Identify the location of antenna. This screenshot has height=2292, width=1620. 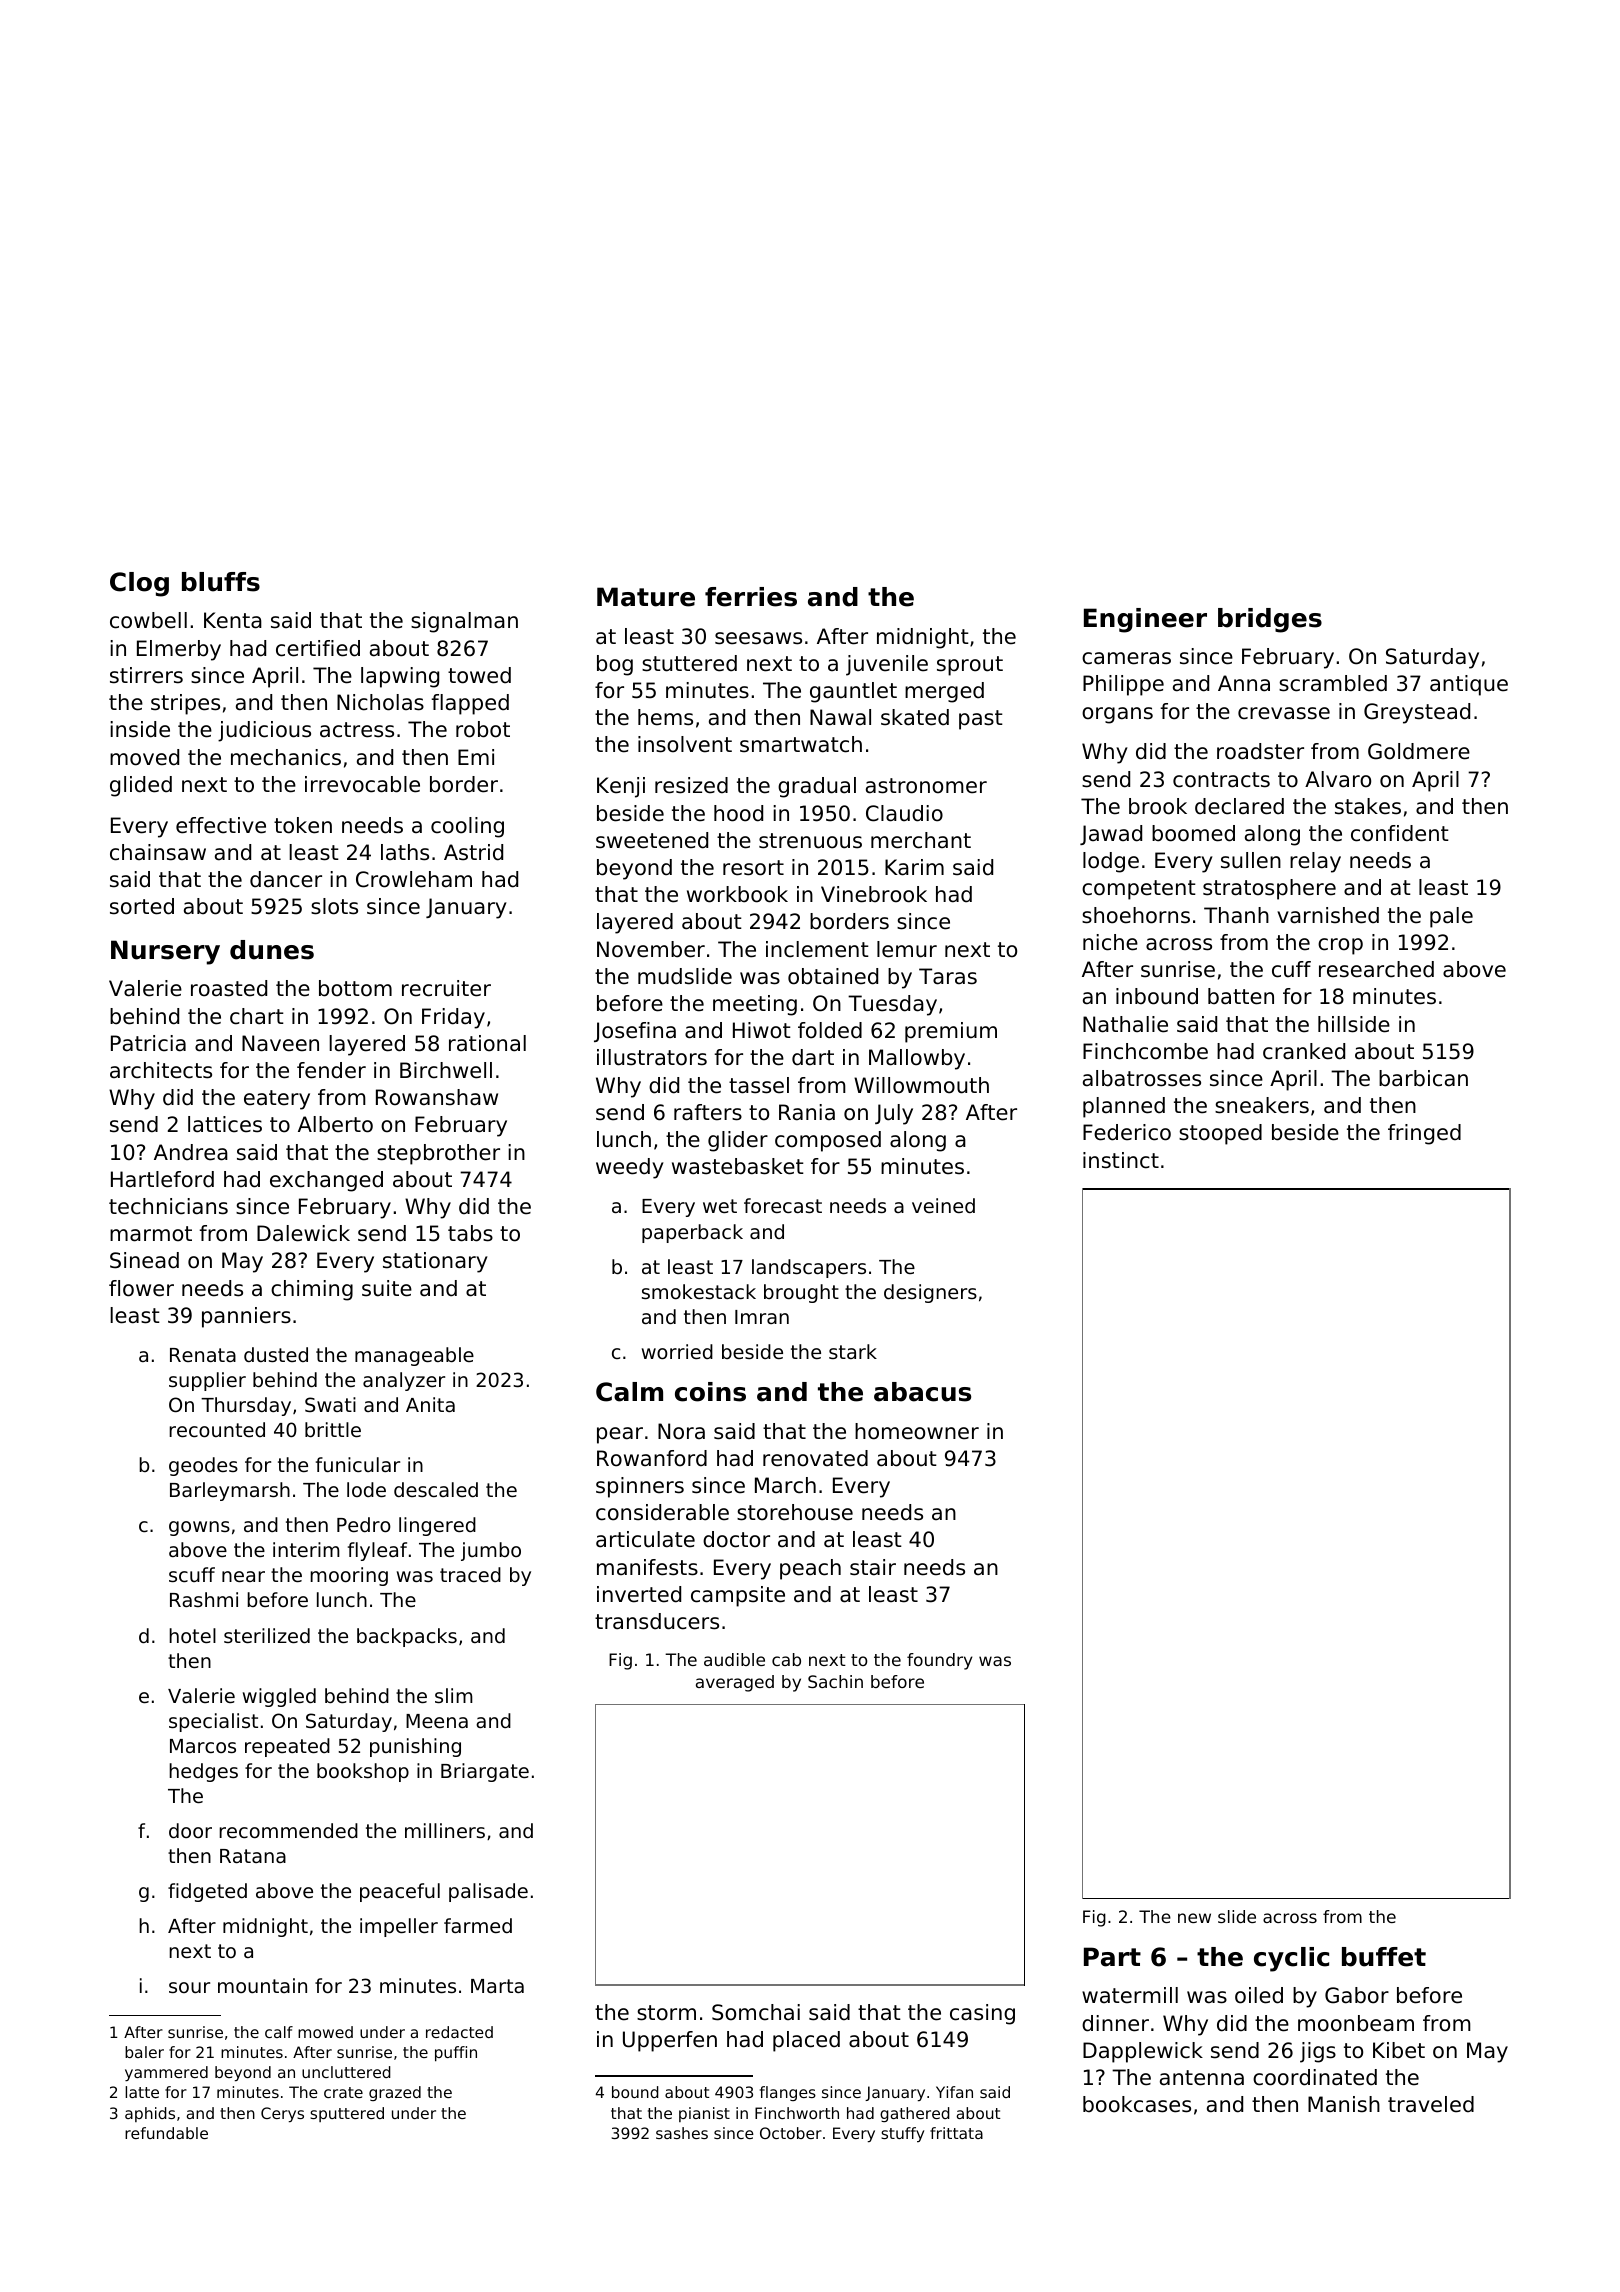
(1202, 2078).
